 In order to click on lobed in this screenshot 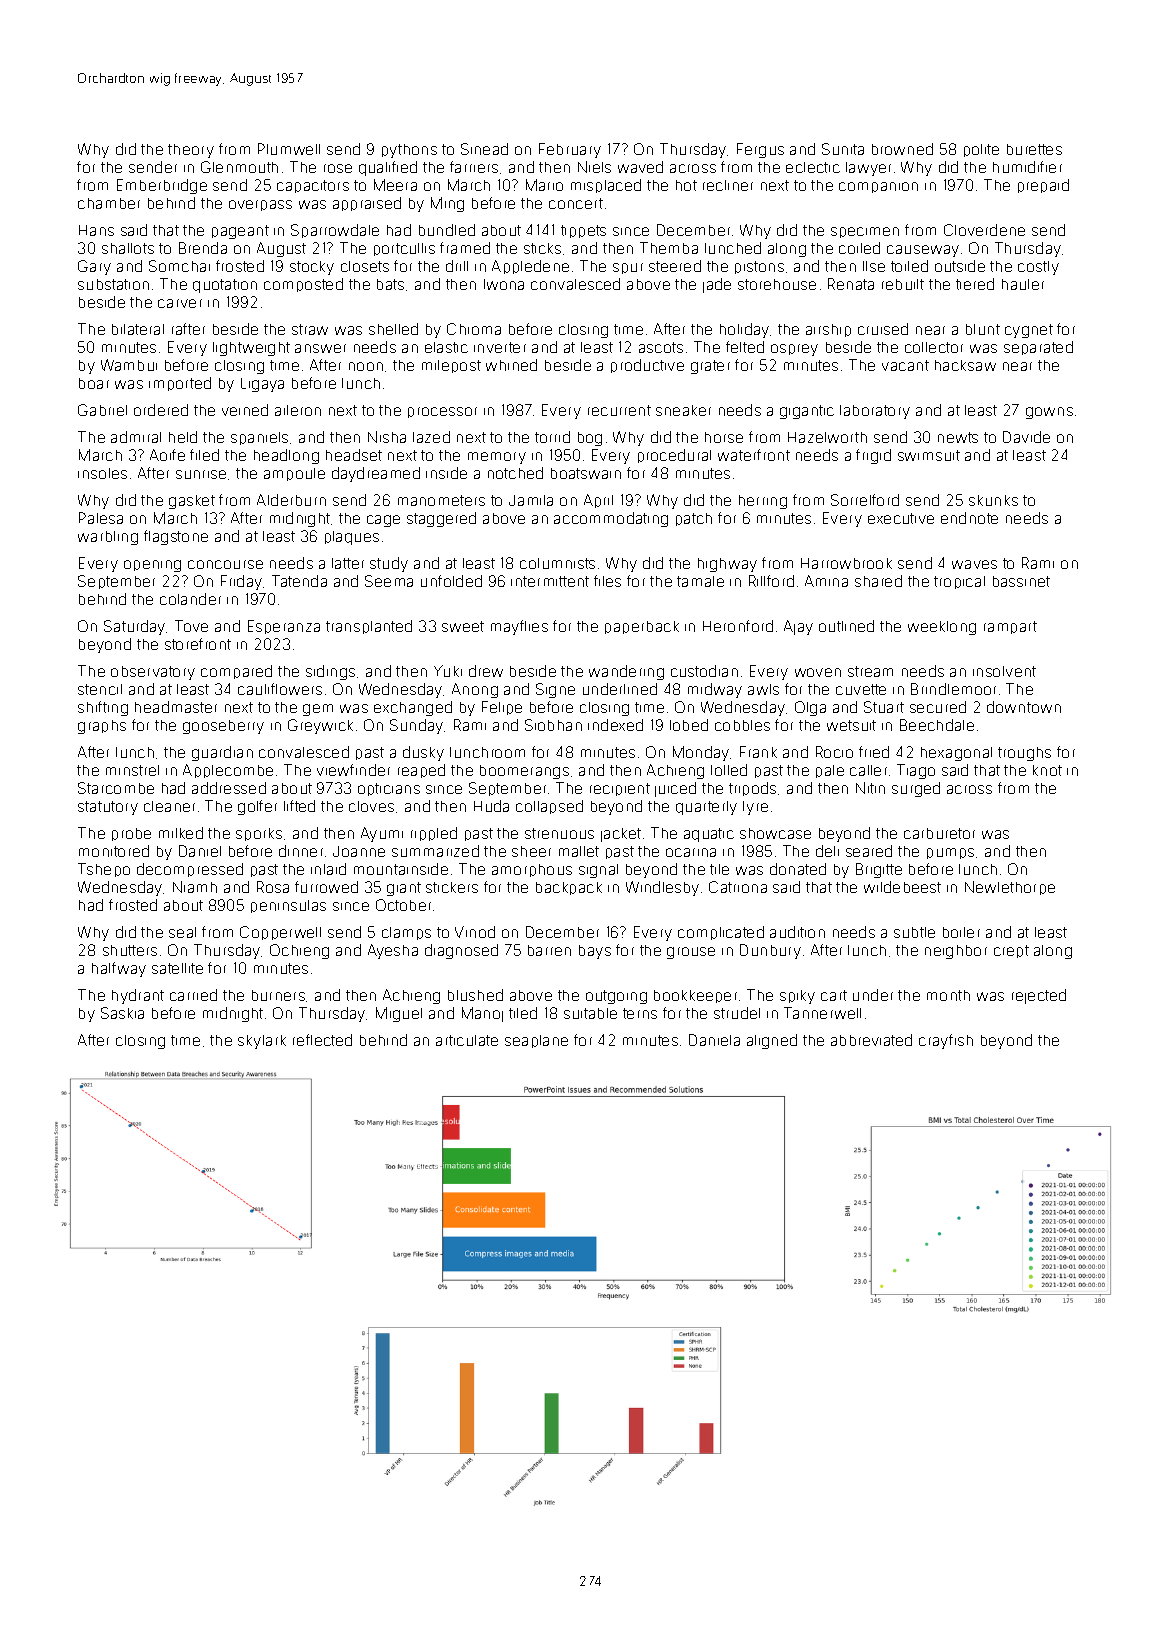, I will do `click(689, 725)`.
